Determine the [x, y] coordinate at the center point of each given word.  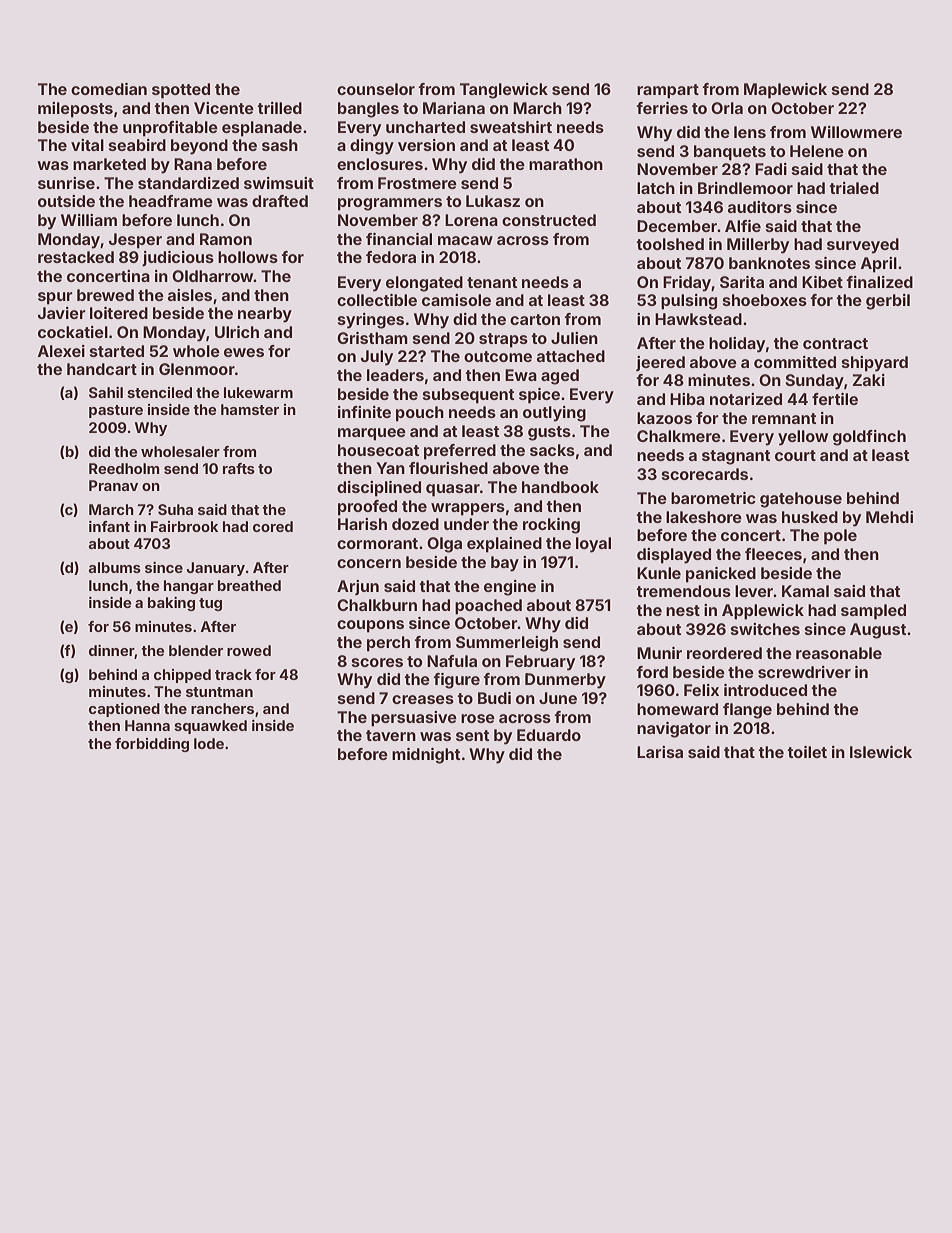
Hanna [147, 725]
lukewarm [258, 392]
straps [503, 340]
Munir [659, 653]
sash [280, 145]
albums [115, 567]
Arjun [358, 587]
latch [656, 188]
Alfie [743, 226]
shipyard [875, 364]
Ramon [226, 239]
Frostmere [417, 183]
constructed [549, 220]
